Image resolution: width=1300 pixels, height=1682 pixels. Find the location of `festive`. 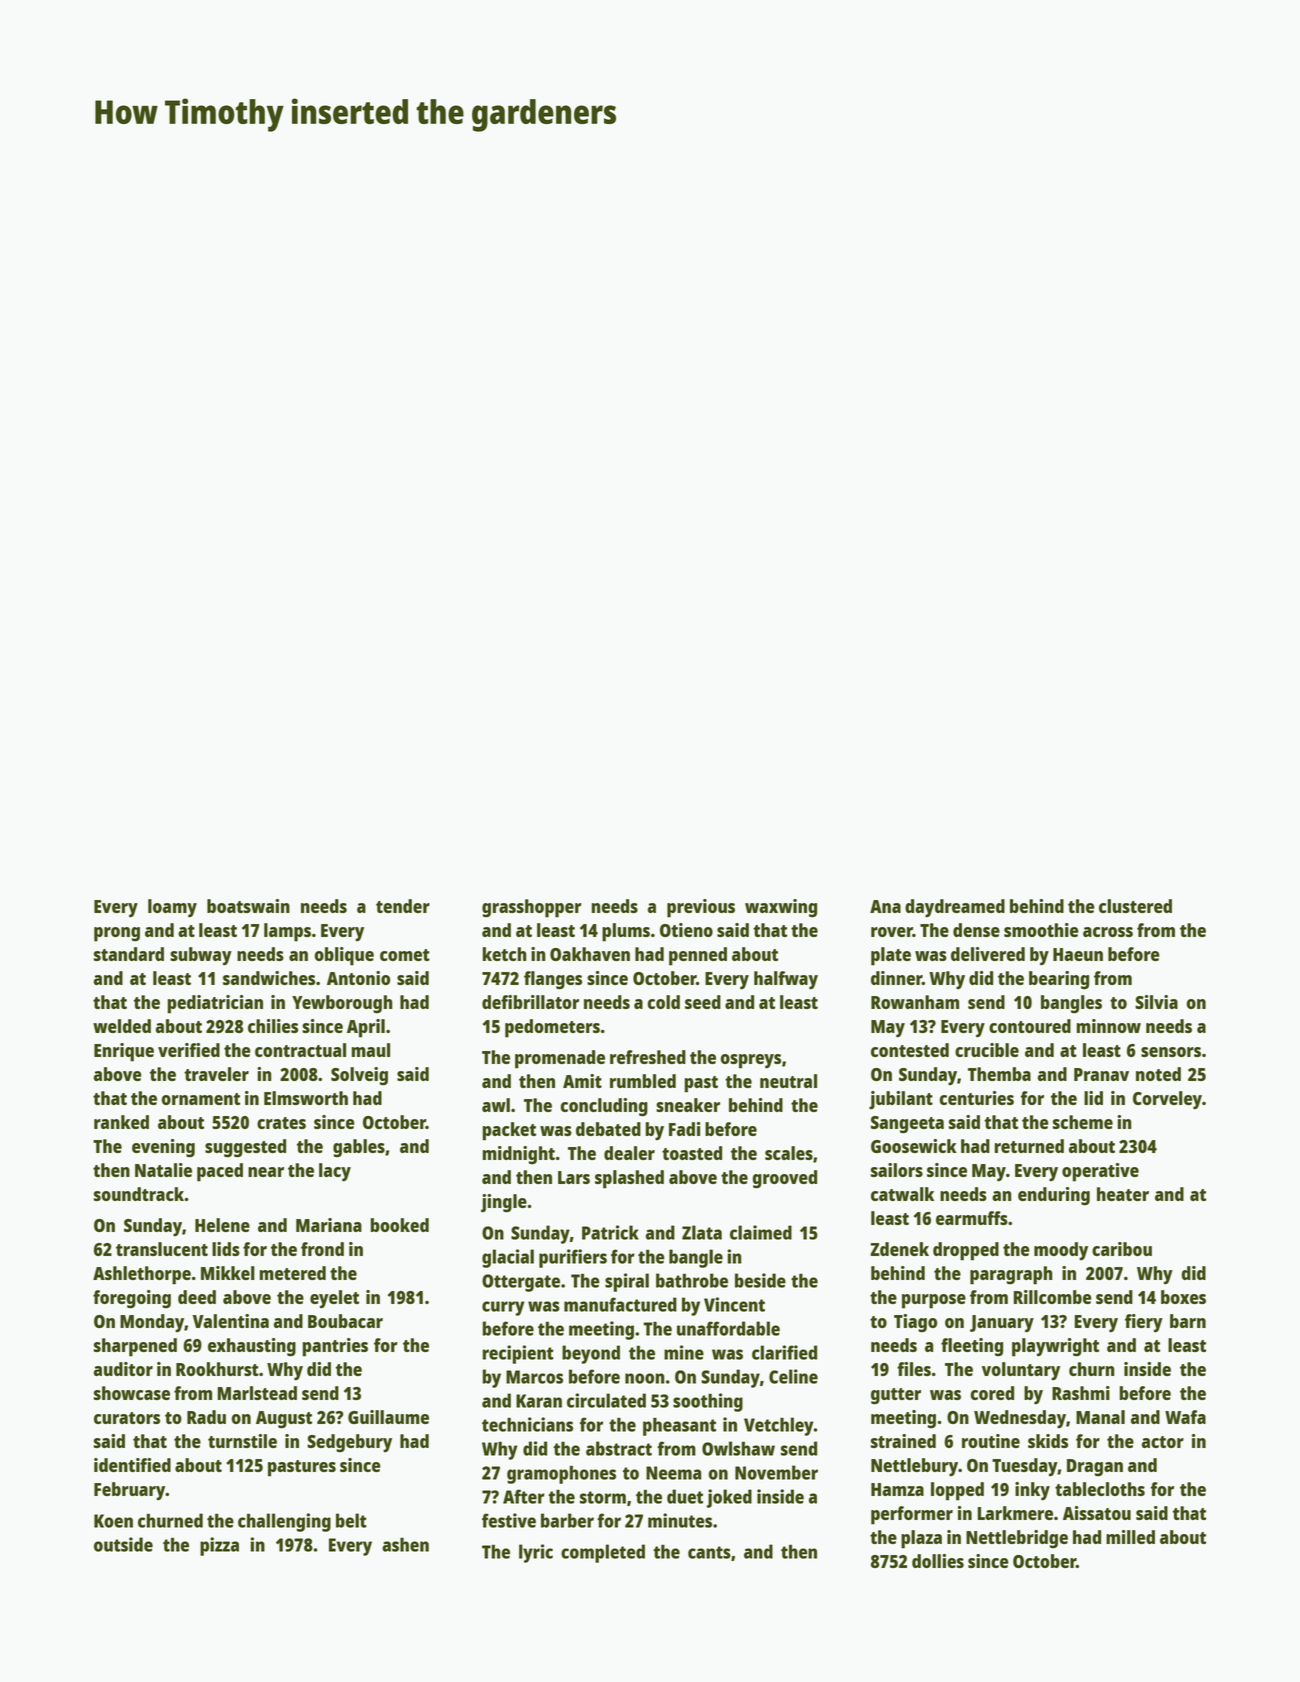

festive is located at coordinates (509, 1520).
